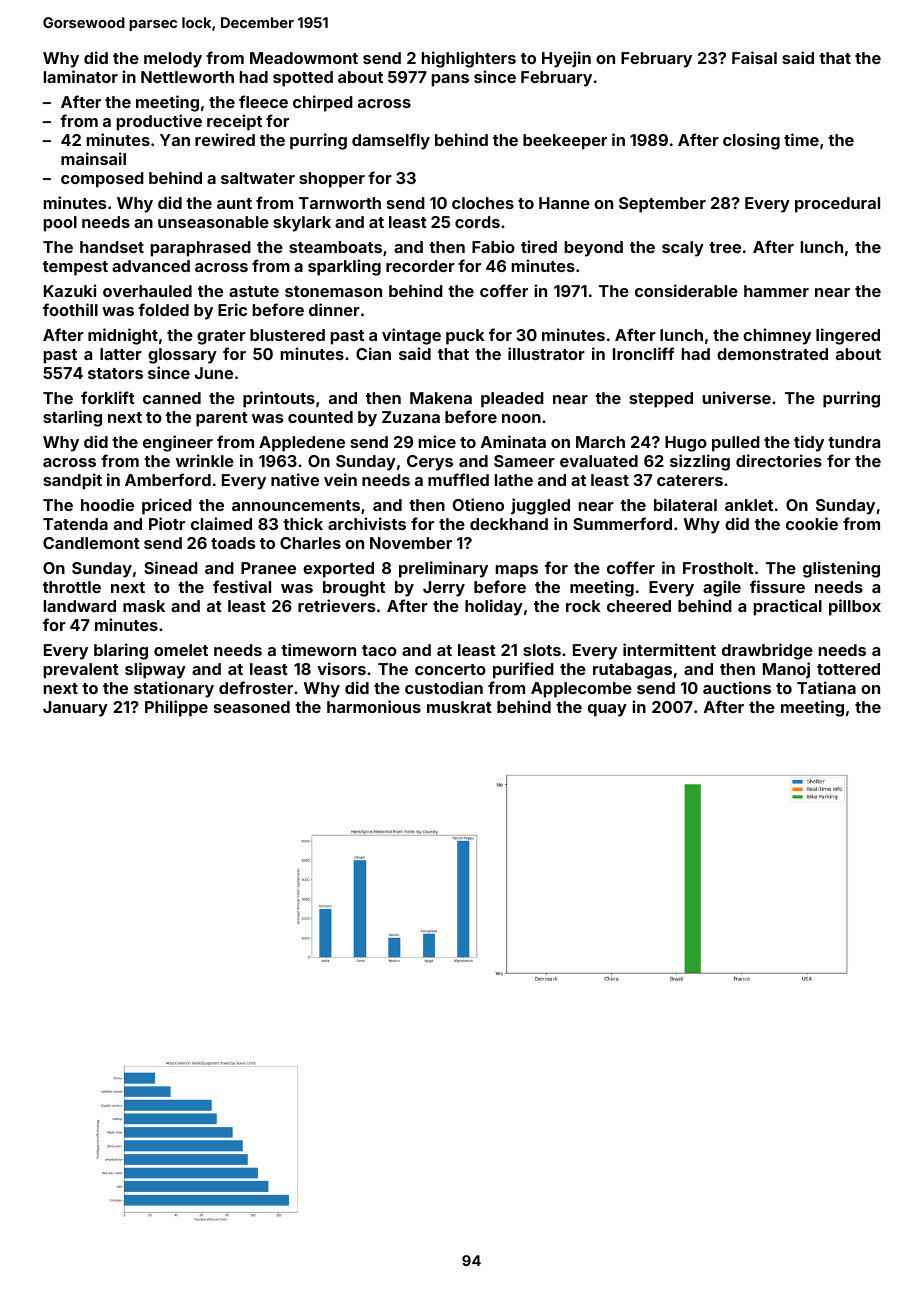  What do you see at coordinates (75, 524) in the screenshot?
I see `Tatenda` at bounding box center [75, 524].
